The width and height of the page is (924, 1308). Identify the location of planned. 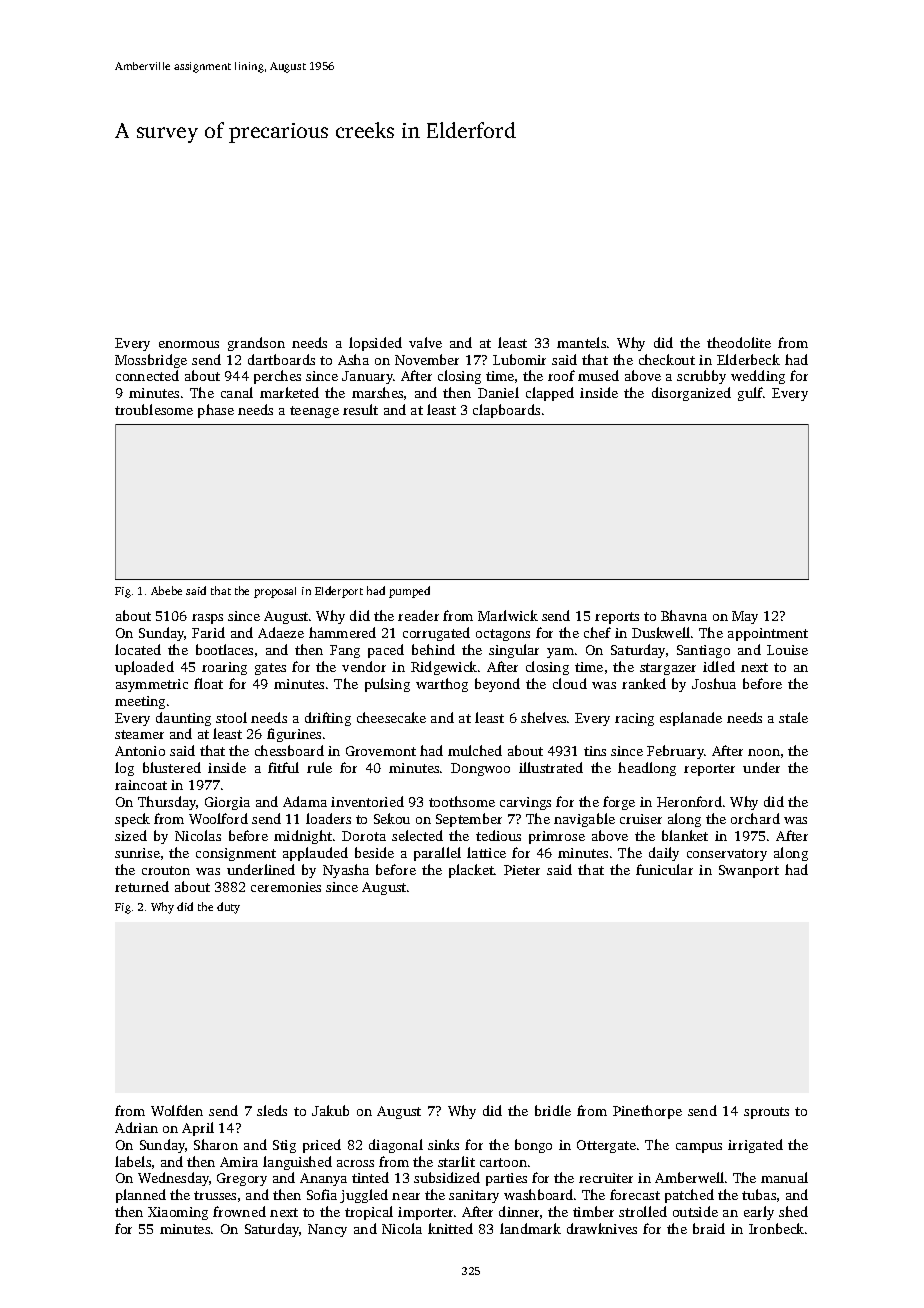
(141, 1196).
